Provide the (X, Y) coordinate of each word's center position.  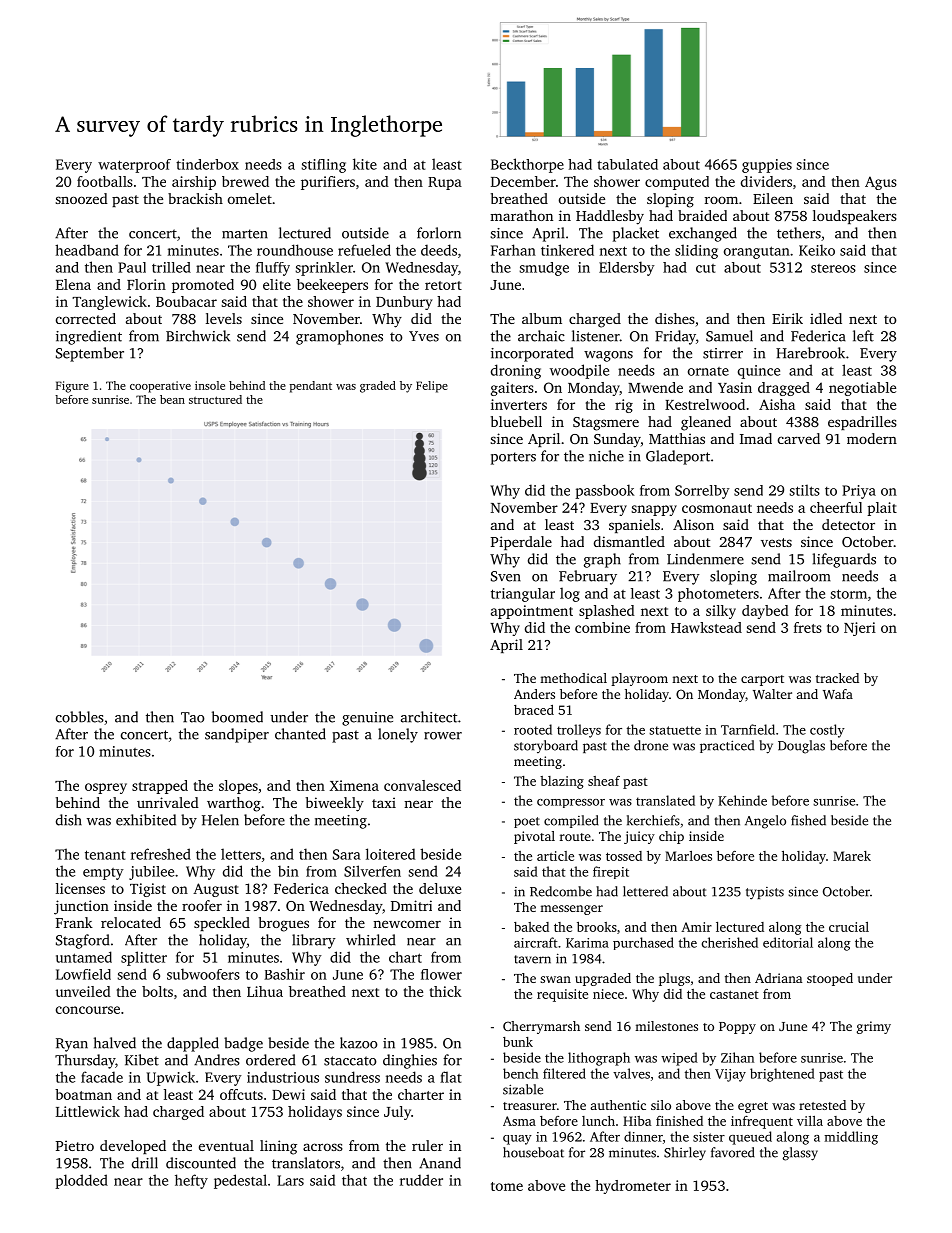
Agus (881, 183)
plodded (81, 1181)
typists (765, 893)
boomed (237, 717)
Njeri (860, 629)
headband (87, 250)
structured (215, 399)
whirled (370, 940)
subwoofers (203, 974)
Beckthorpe (527, 165)
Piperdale (521, 543)
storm (848, 594)
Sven (506, 576)
